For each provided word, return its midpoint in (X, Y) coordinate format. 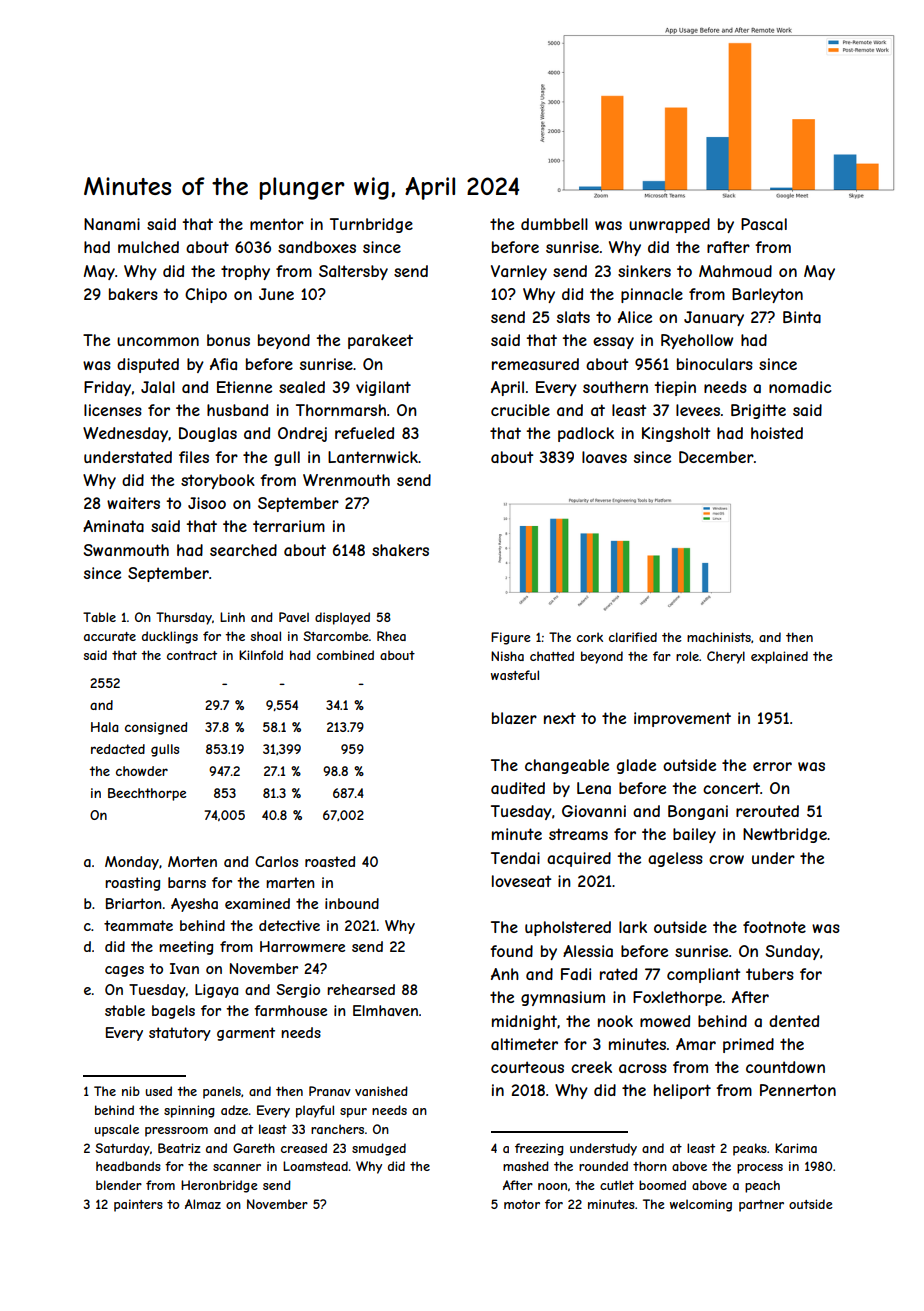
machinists (719, 637)
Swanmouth (126, 550)
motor (522, 1204)
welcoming (701, 1205)
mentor (277, 224)
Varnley (519, 272)
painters (138, 1205)
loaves (604, 457)
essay (613, 343)
